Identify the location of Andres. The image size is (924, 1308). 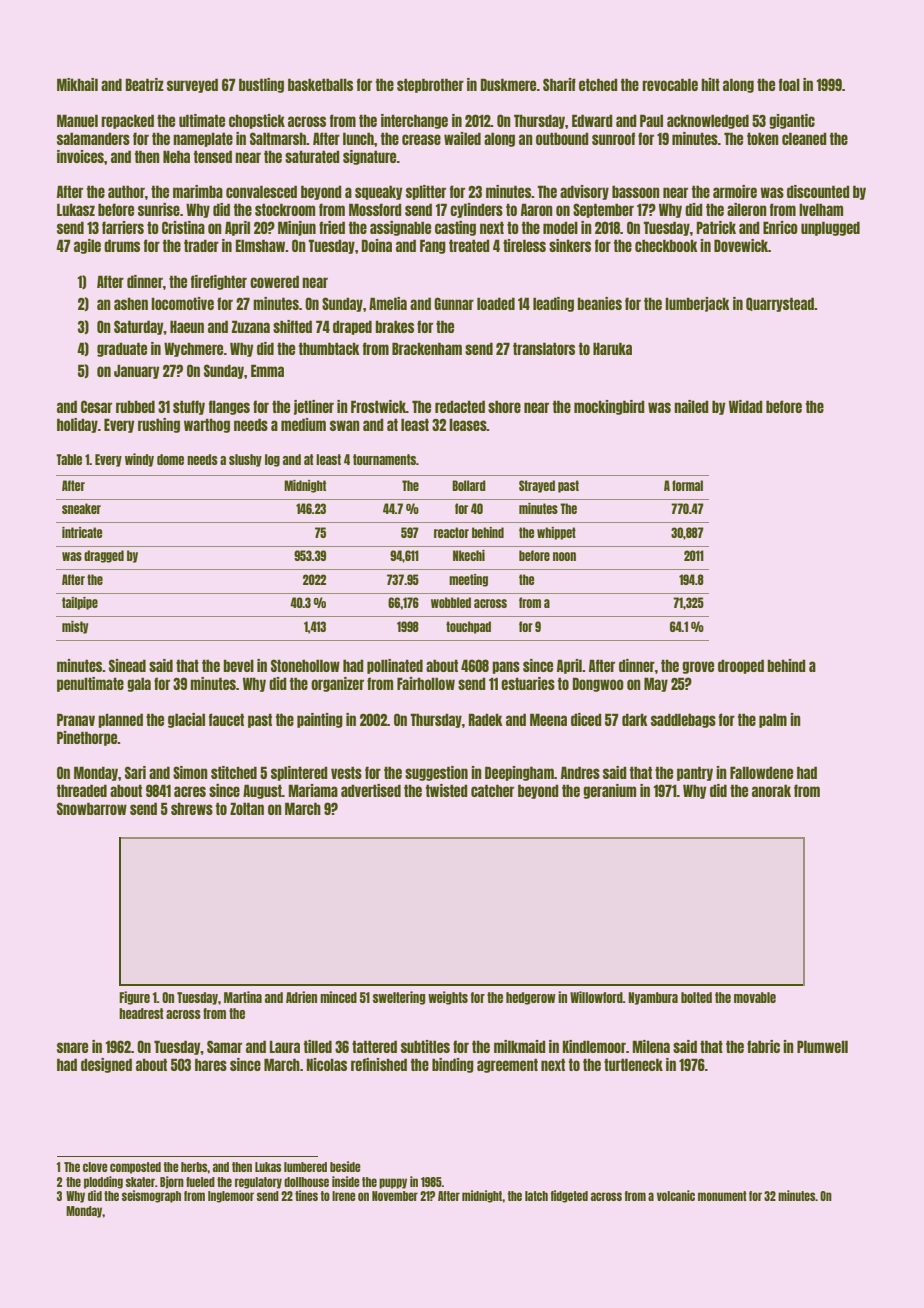
(580, 772).
